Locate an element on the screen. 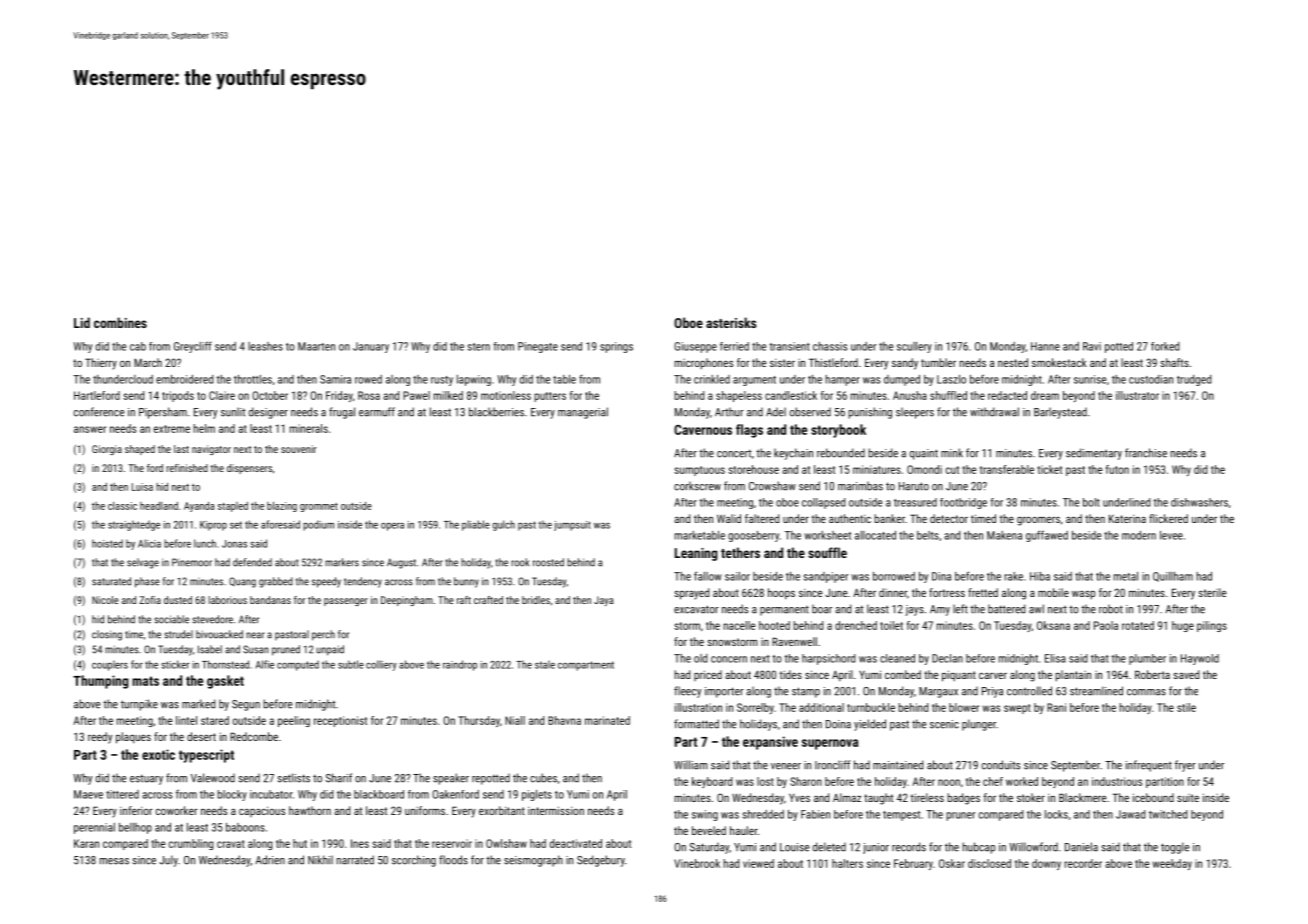  suite is located at coordinates (1188, 798).
